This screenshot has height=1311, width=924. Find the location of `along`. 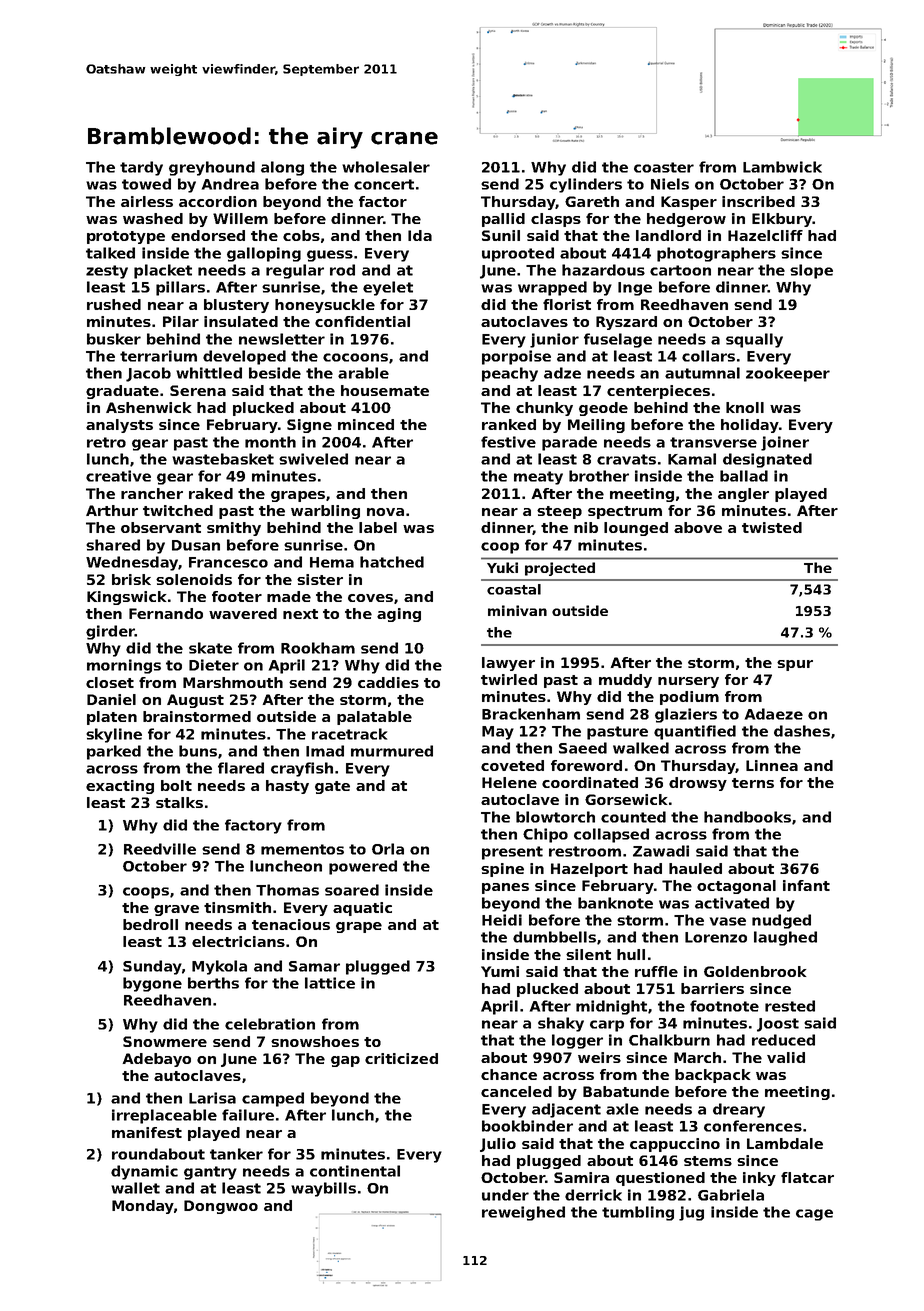

along is located at coordinates (282, 168).
